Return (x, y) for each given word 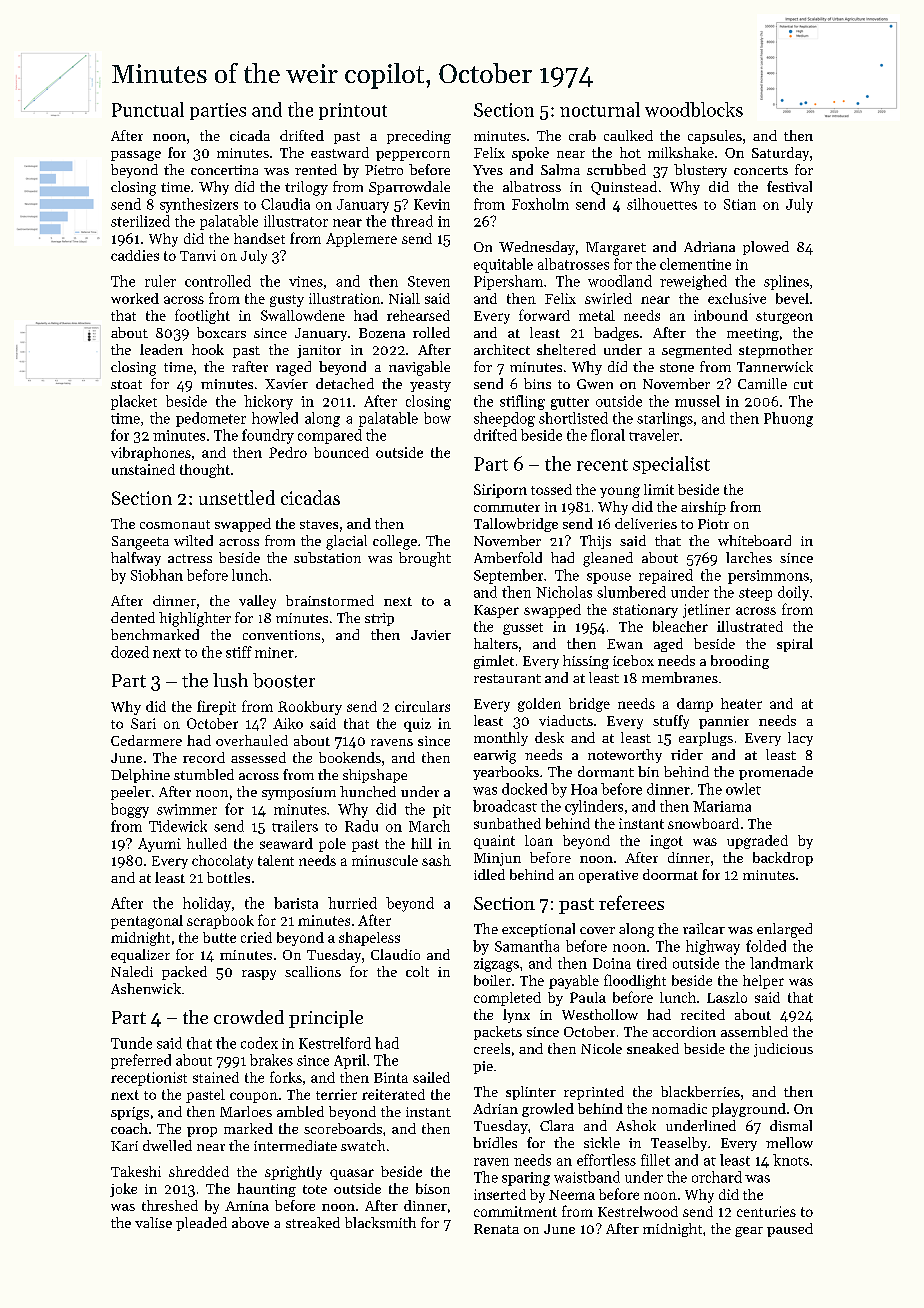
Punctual (148, 109)
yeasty (430, 386)
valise (153, 1222)
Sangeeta (140, 543)
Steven (429, 281)
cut (803, 384)
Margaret (616, 249)
